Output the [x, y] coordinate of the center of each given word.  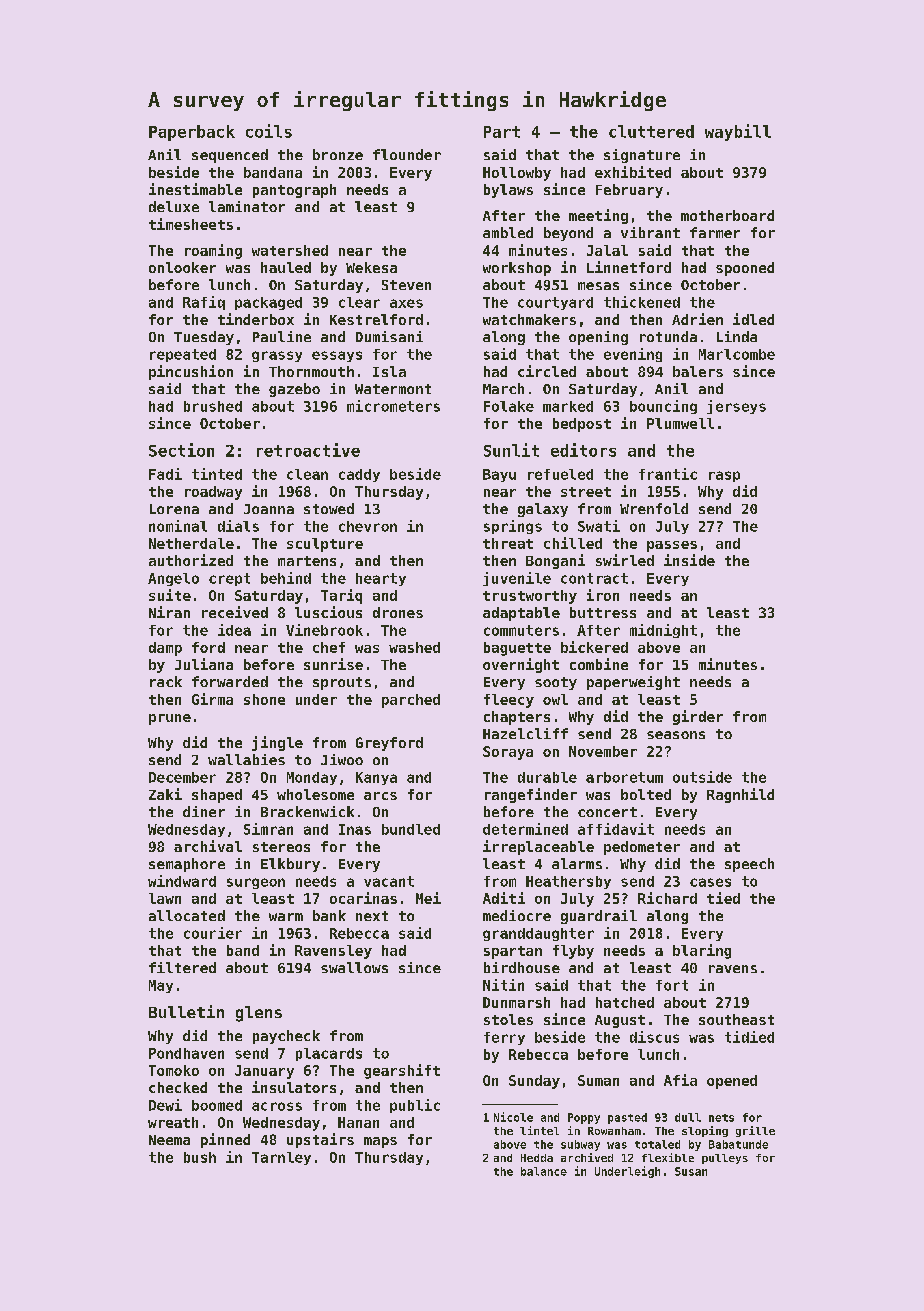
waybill [738, 132]
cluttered [651, 131]
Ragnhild [740, 795]
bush [200, 1157]
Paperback [192, 133]
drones [398, 612]
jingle [277, 743]
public [415, 1106]
